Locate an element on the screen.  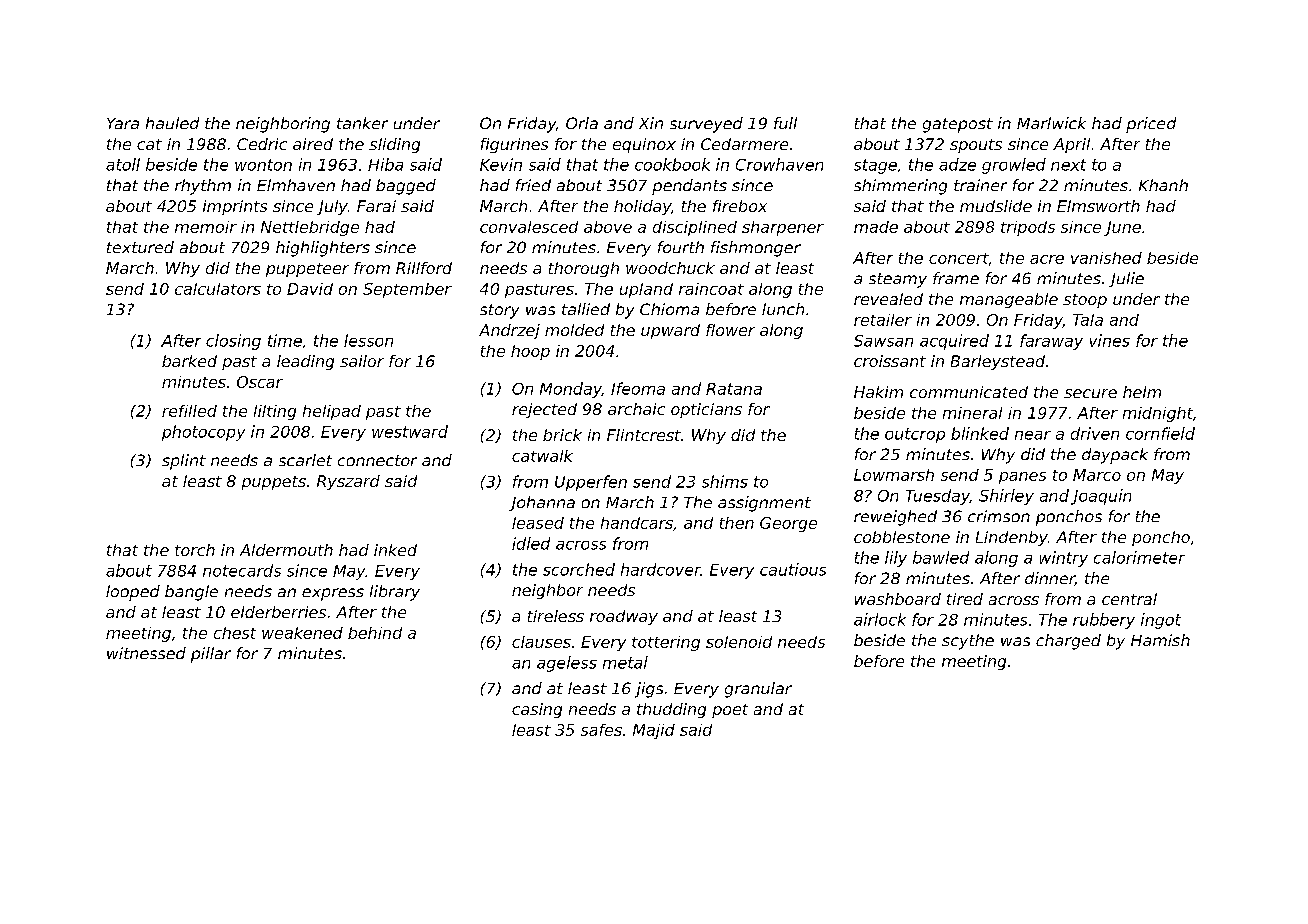
mineral is located at coordinates (972, 413).
